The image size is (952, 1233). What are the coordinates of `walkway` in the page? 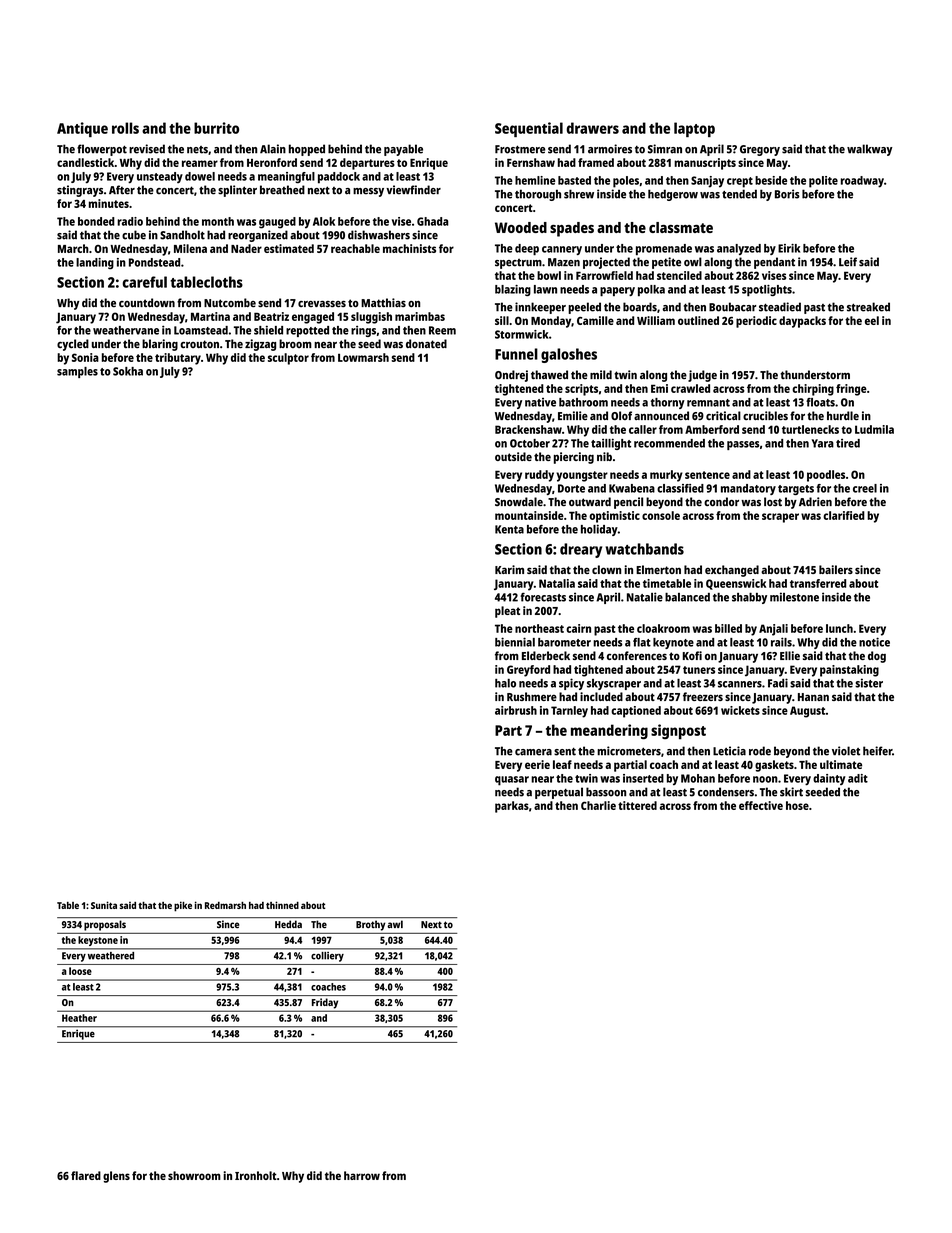 It's located at (869, 150).
